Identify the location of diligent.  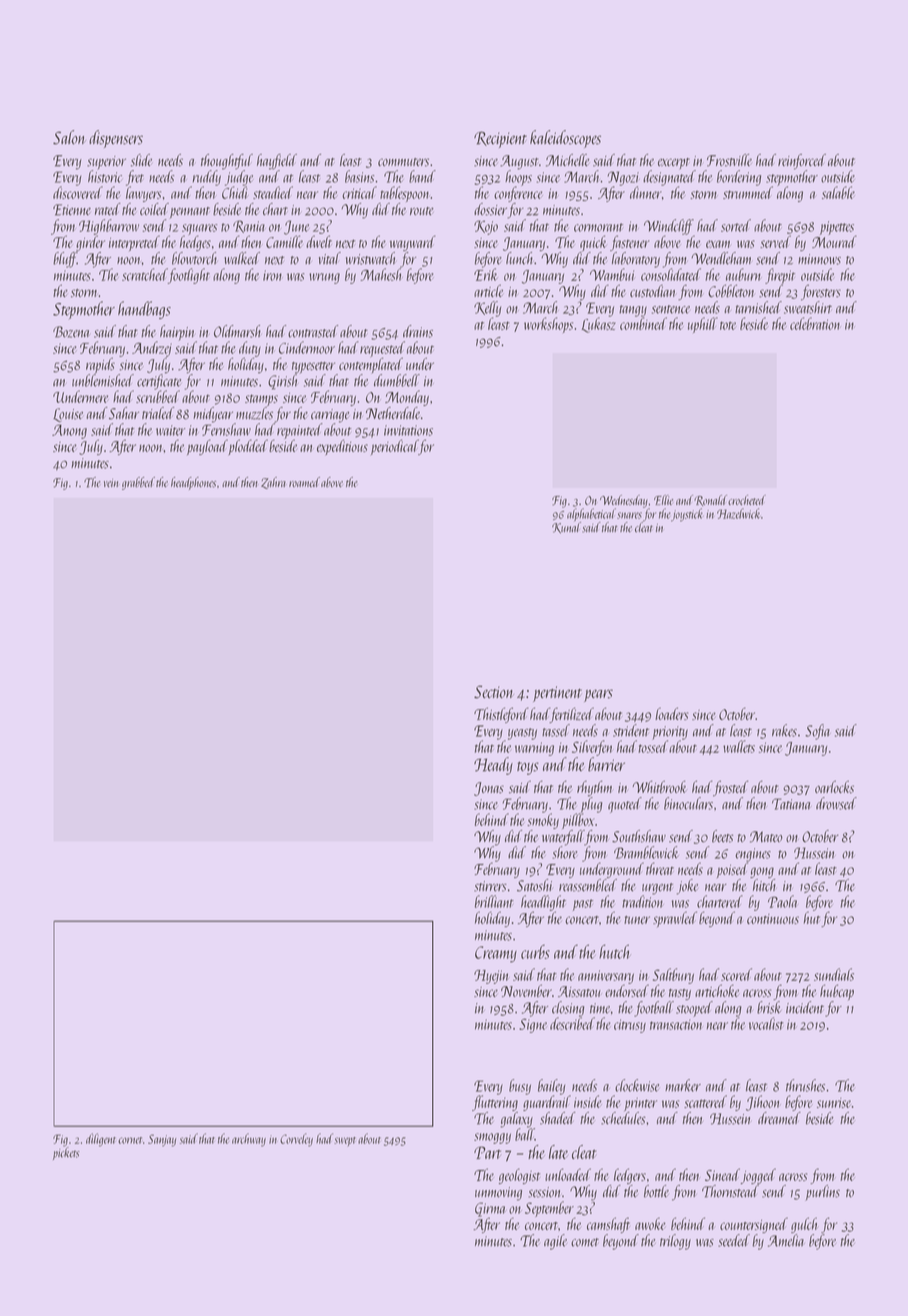
(101, 1140).
